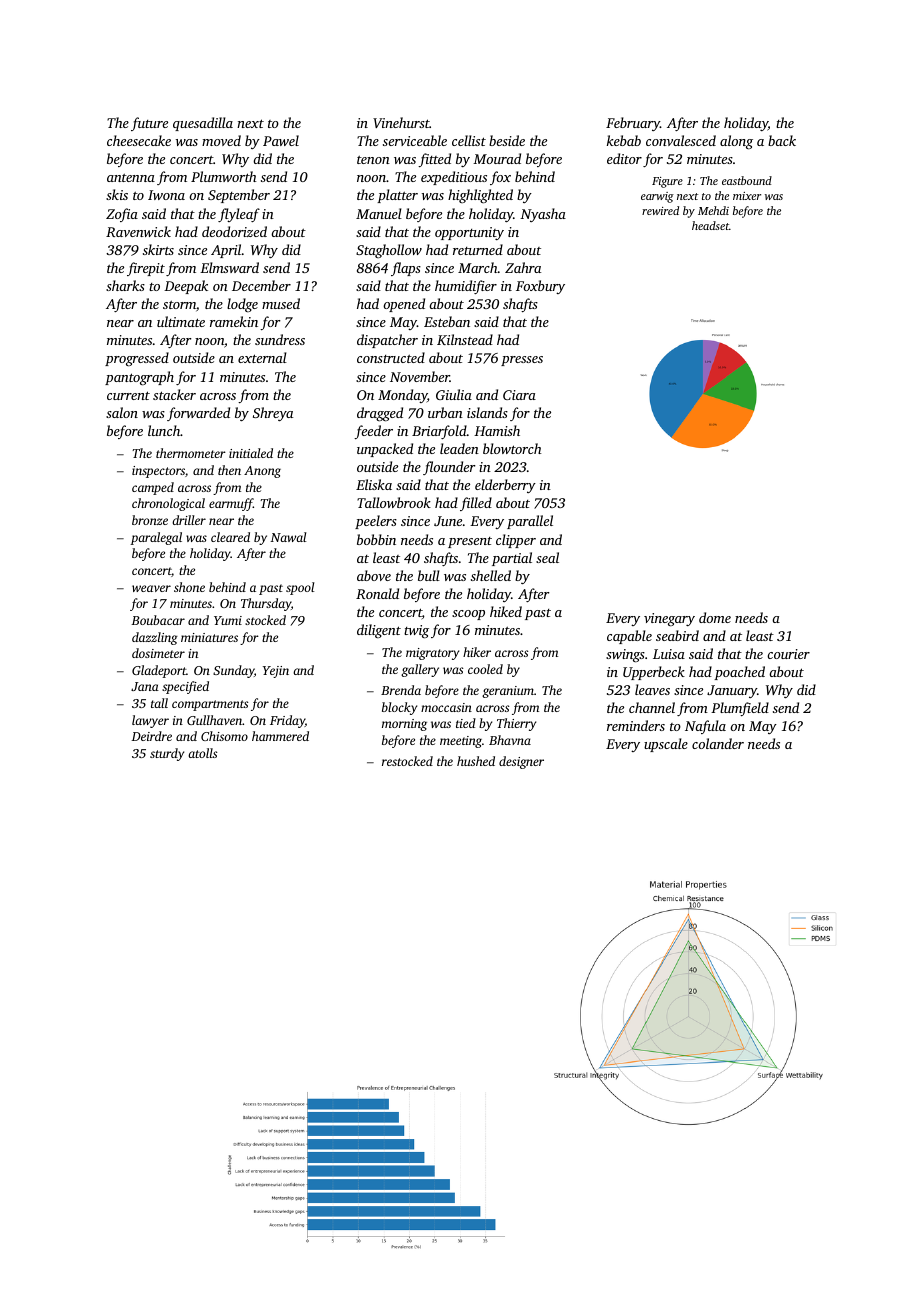 This screenshot has height=1308, width=924. Describe the element at coordinates (203, 124) in the screenshot. I see `quesadilla` at that location.
